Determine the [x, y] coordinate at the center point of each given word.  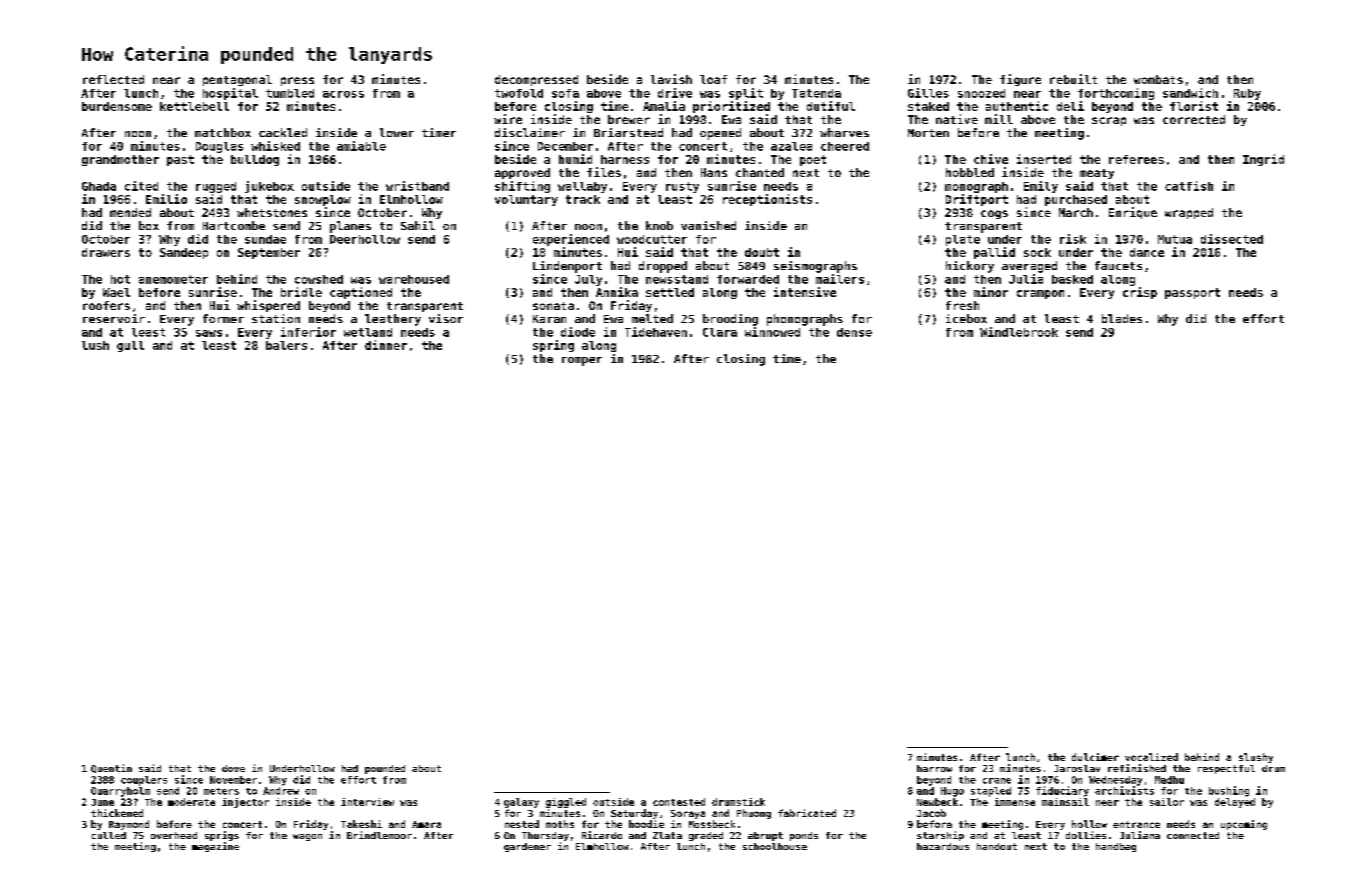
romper [582, 361]
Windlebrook [1019, 332]
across [343, 94]
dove [233, 768]
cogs [994, 214]
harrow [934, 768]
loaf [713, 79]
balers [286, 345]
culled [109, 835]
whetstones [272, 212]
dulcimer [1095, 757]
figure [1020, 80]
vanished [708, 225]
